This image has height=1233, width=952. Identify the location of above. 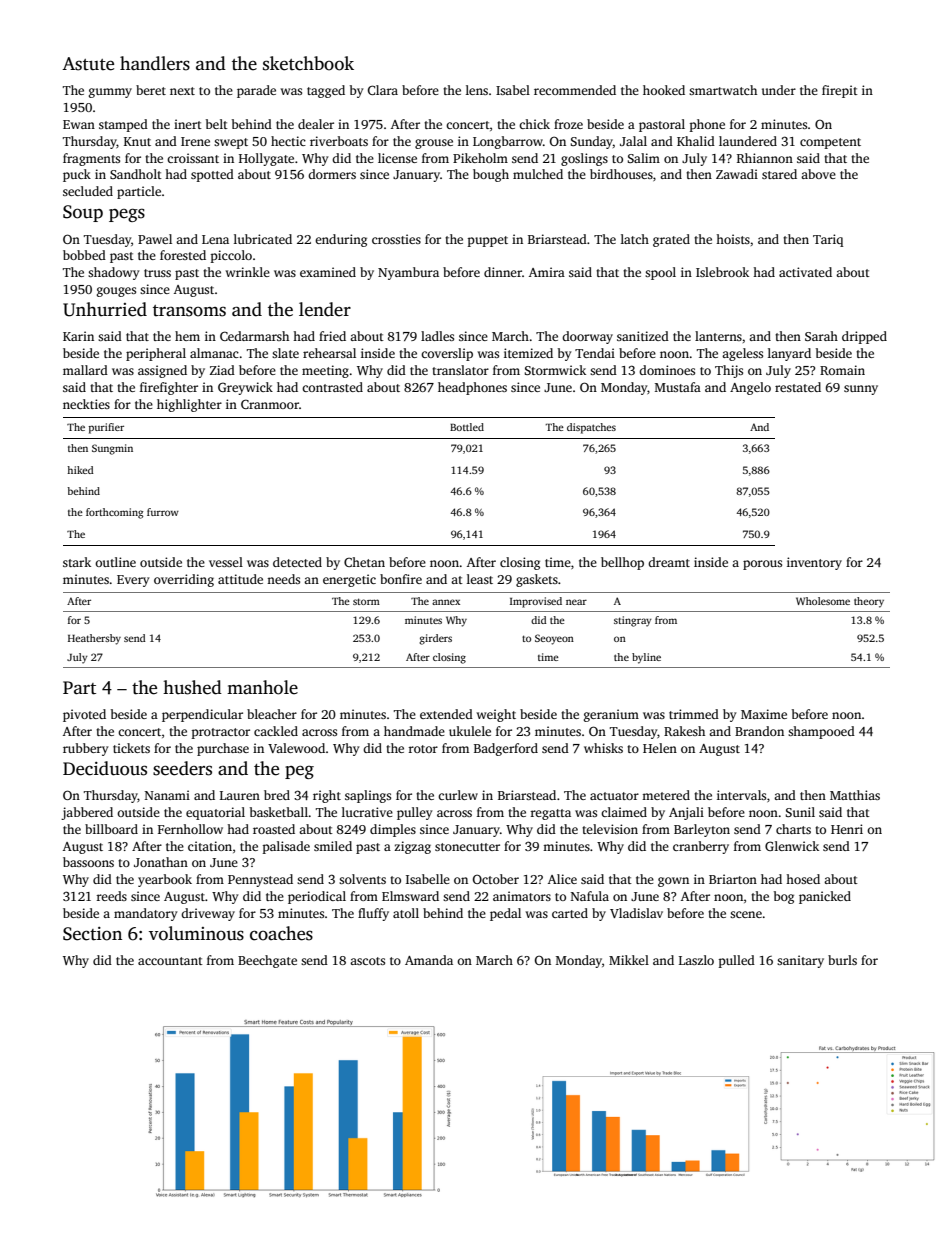
(818, 174).
